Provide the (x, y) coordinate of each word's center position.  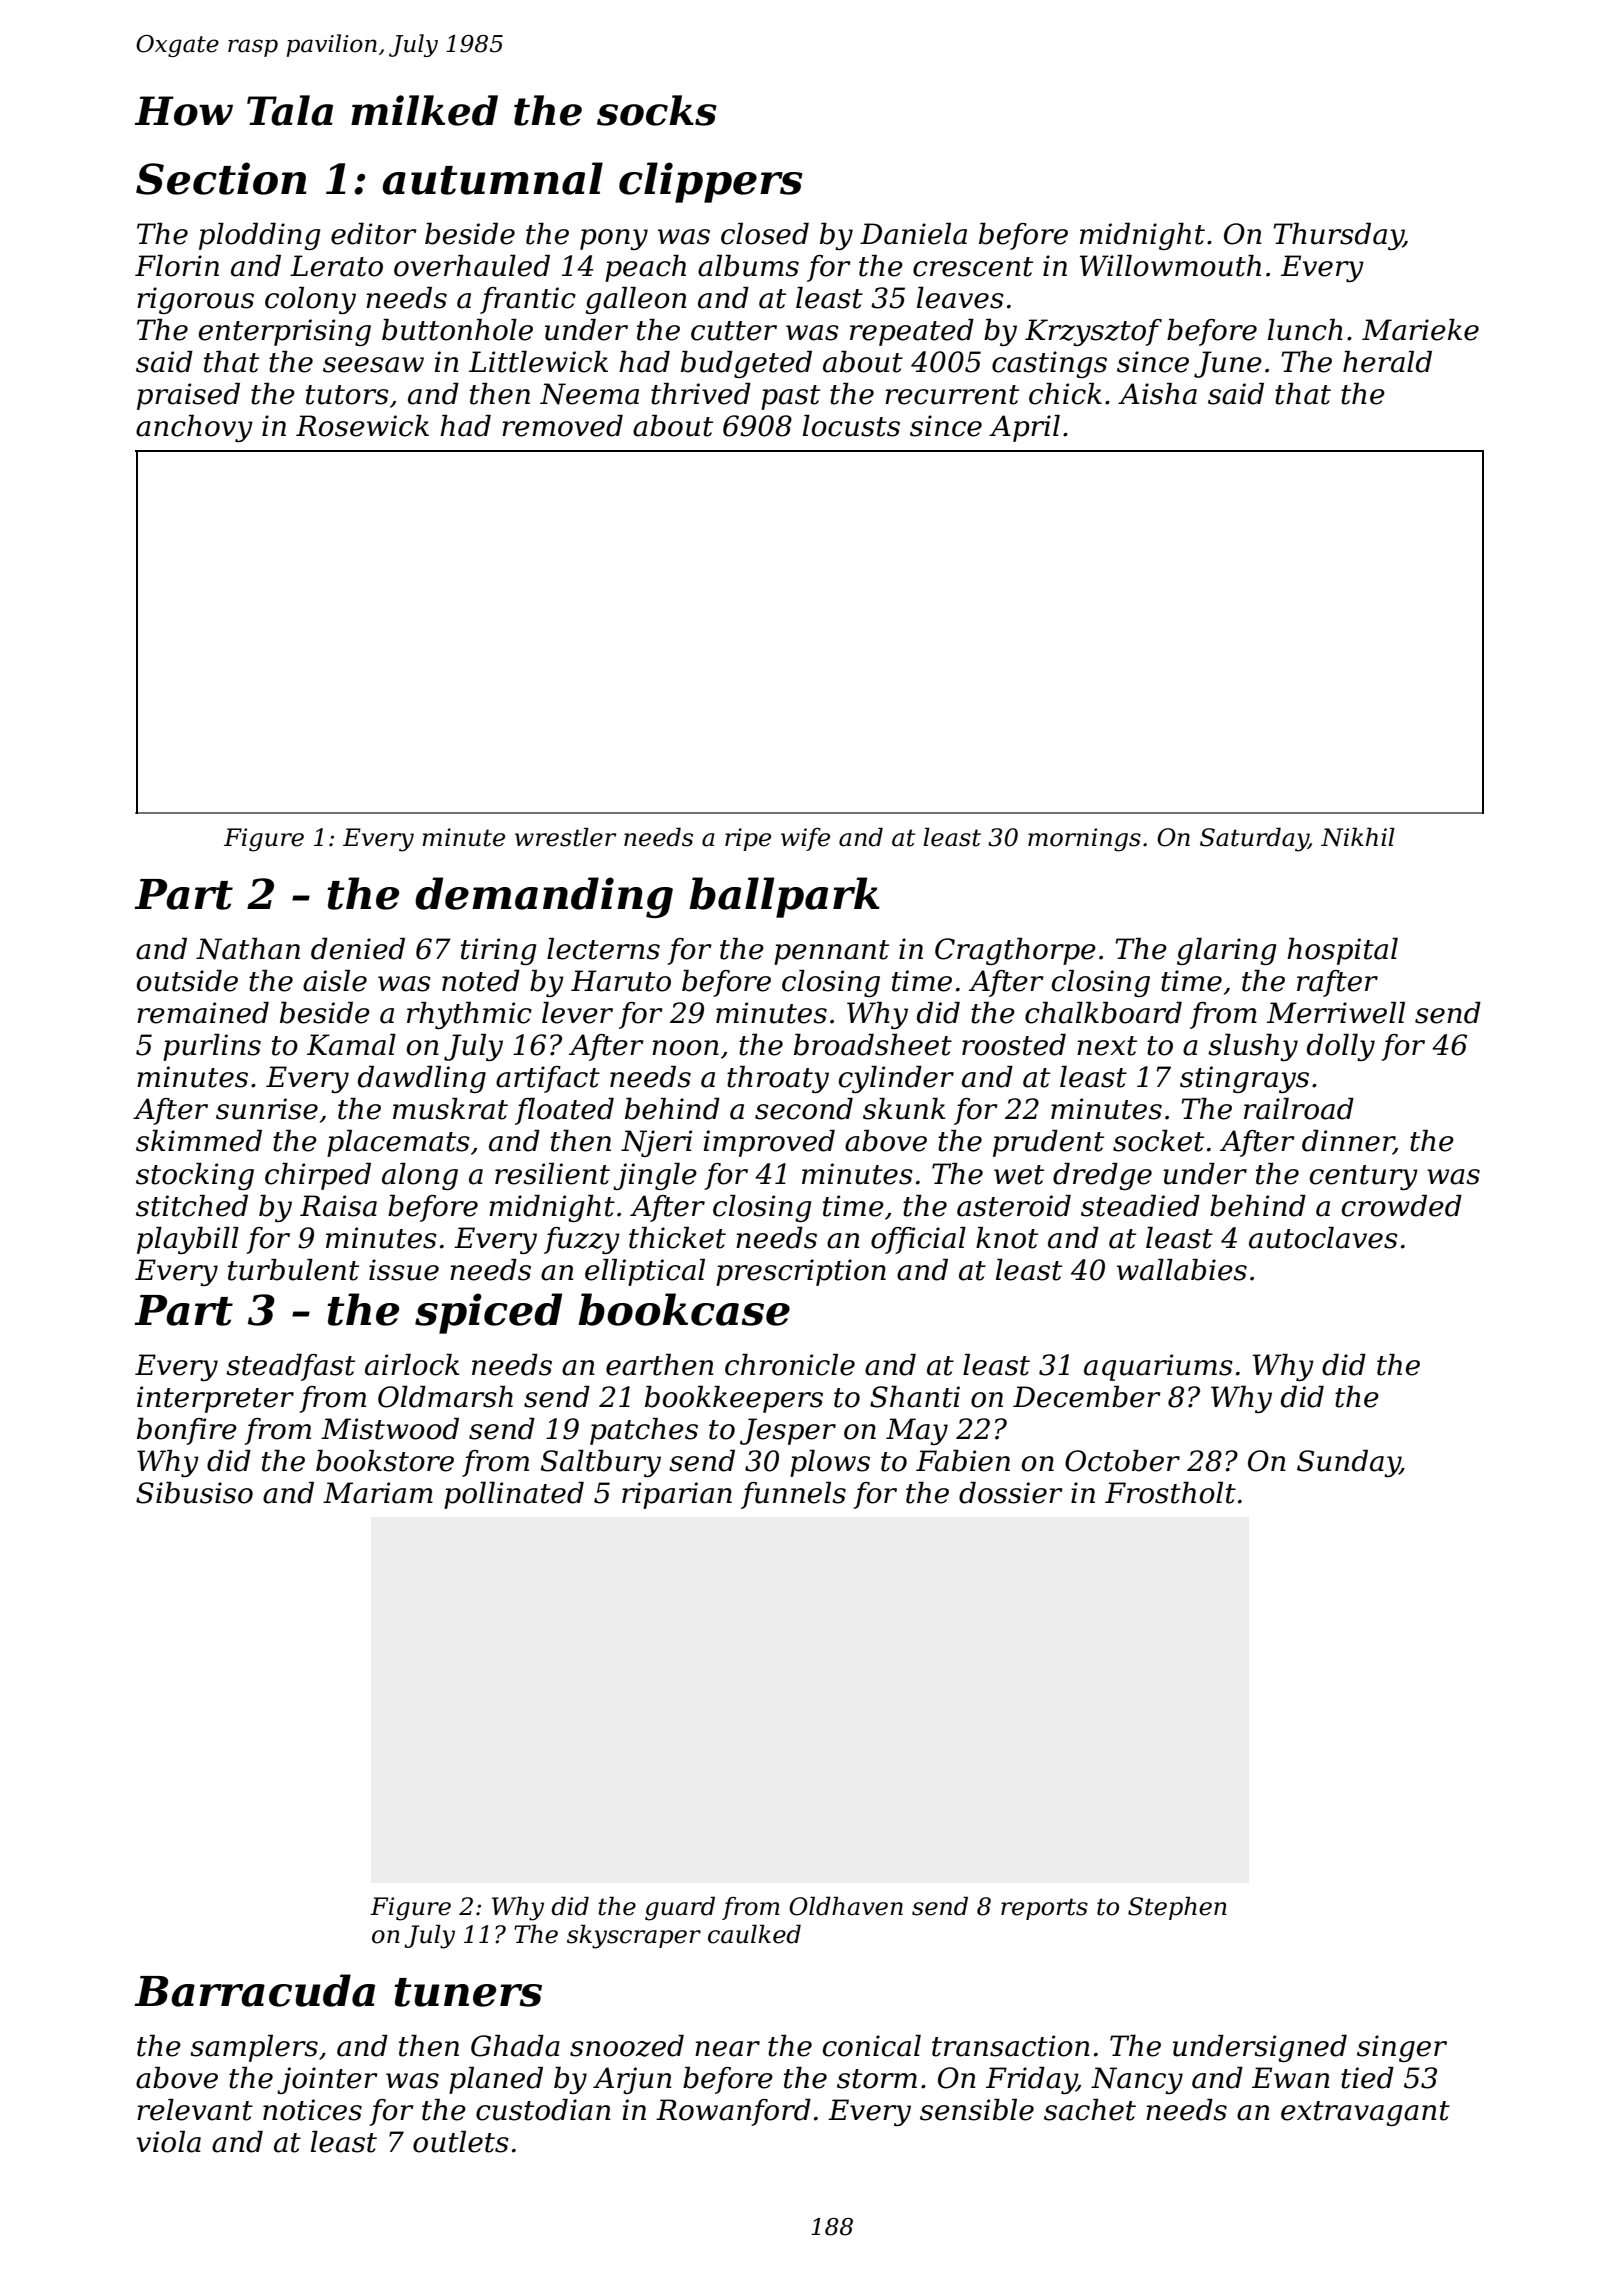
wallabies (1182, 1270)
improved (769, 1143)
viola (168, 2142)
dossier (1011, 1493)
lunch (1305, 330)
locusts (851, 426)
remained (203, 1013)
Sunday (1348, 1463)
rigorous (195, 300)
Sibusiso (194, 1493)
